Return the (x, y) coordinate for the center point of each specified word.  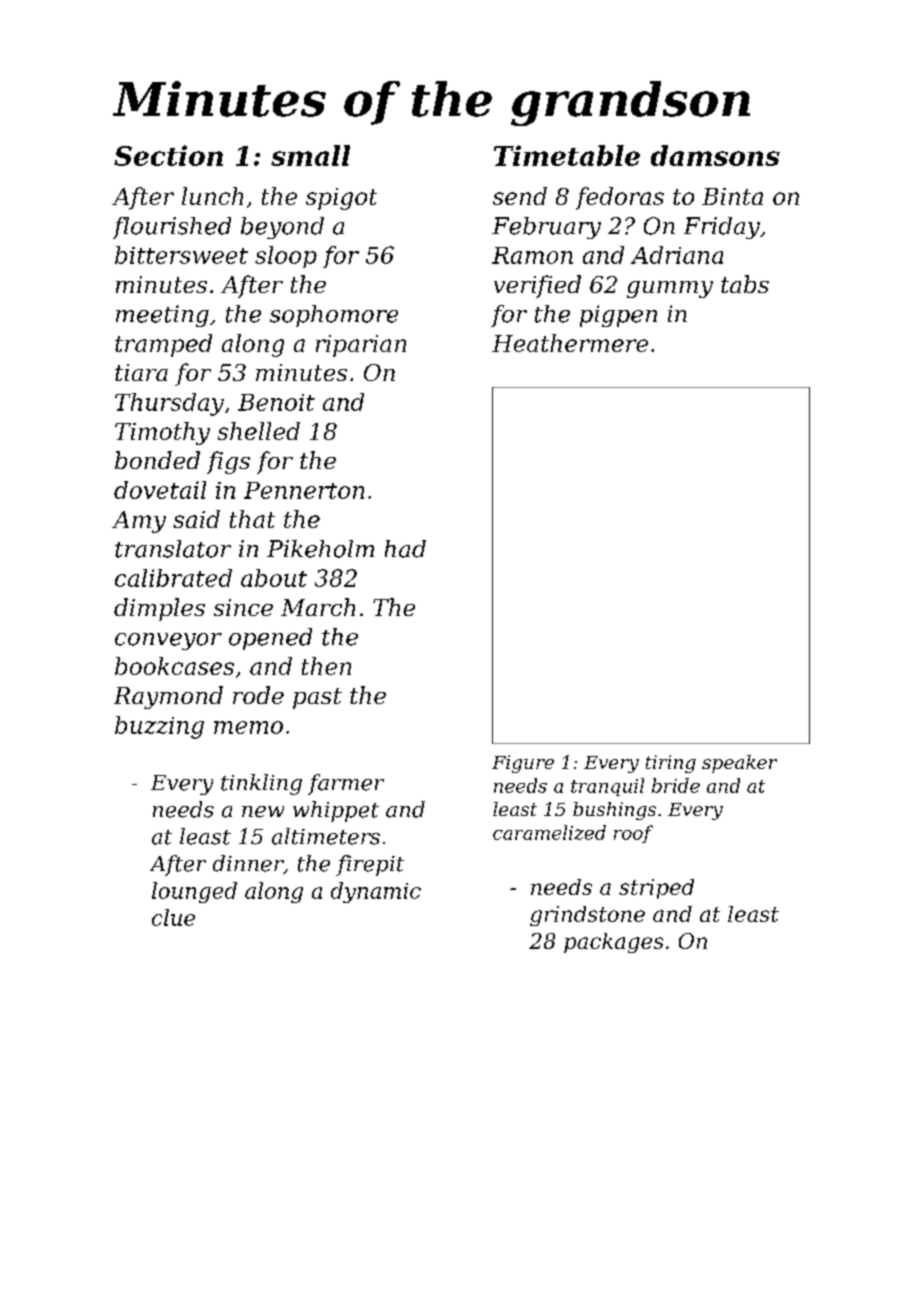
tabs (745, 284)
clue (173, 917)
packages (613, 943)
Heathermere (570, 343)
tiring (671, 764)
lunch (212, 196)
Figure (523, 764)
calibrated (173, 578)
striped (656, 889)
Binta (732, 196)
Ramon (532, 255)
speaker (739, 764)
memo (248, 727)
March (318, 607)
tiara (141, 372)
